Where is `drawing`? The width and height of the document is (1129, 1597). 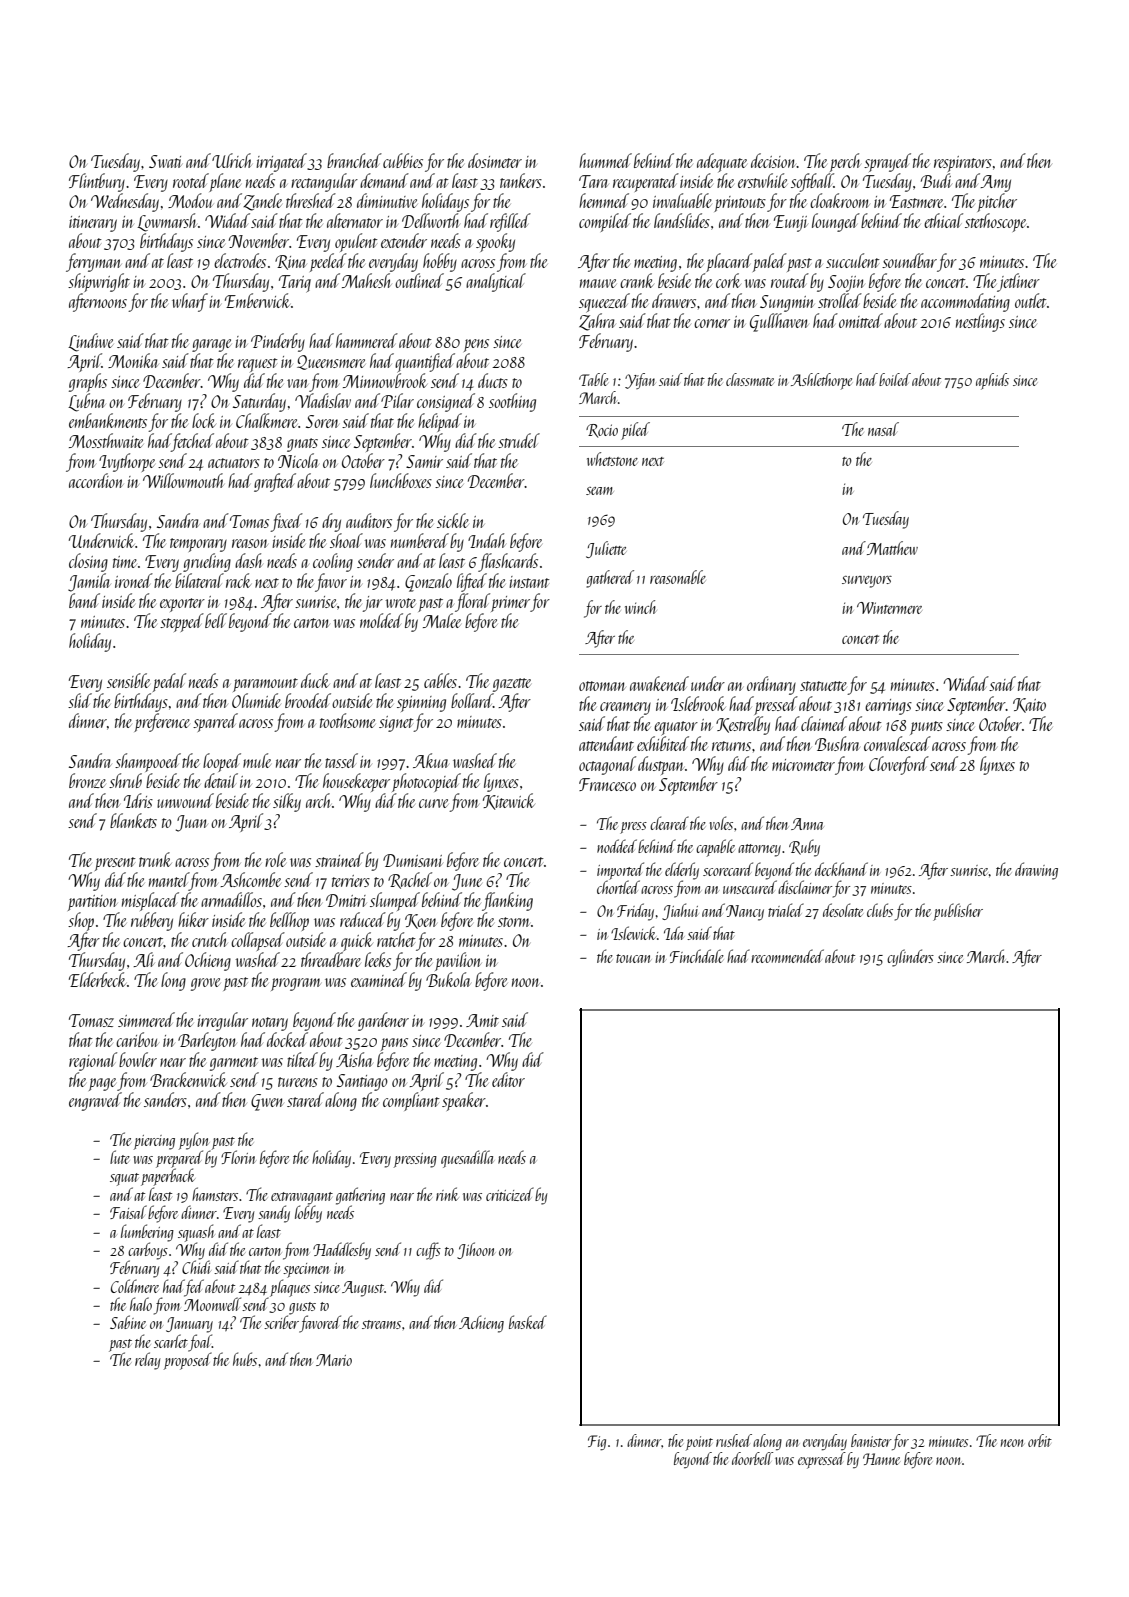
drawing is located at coordinates (1036, 871).
